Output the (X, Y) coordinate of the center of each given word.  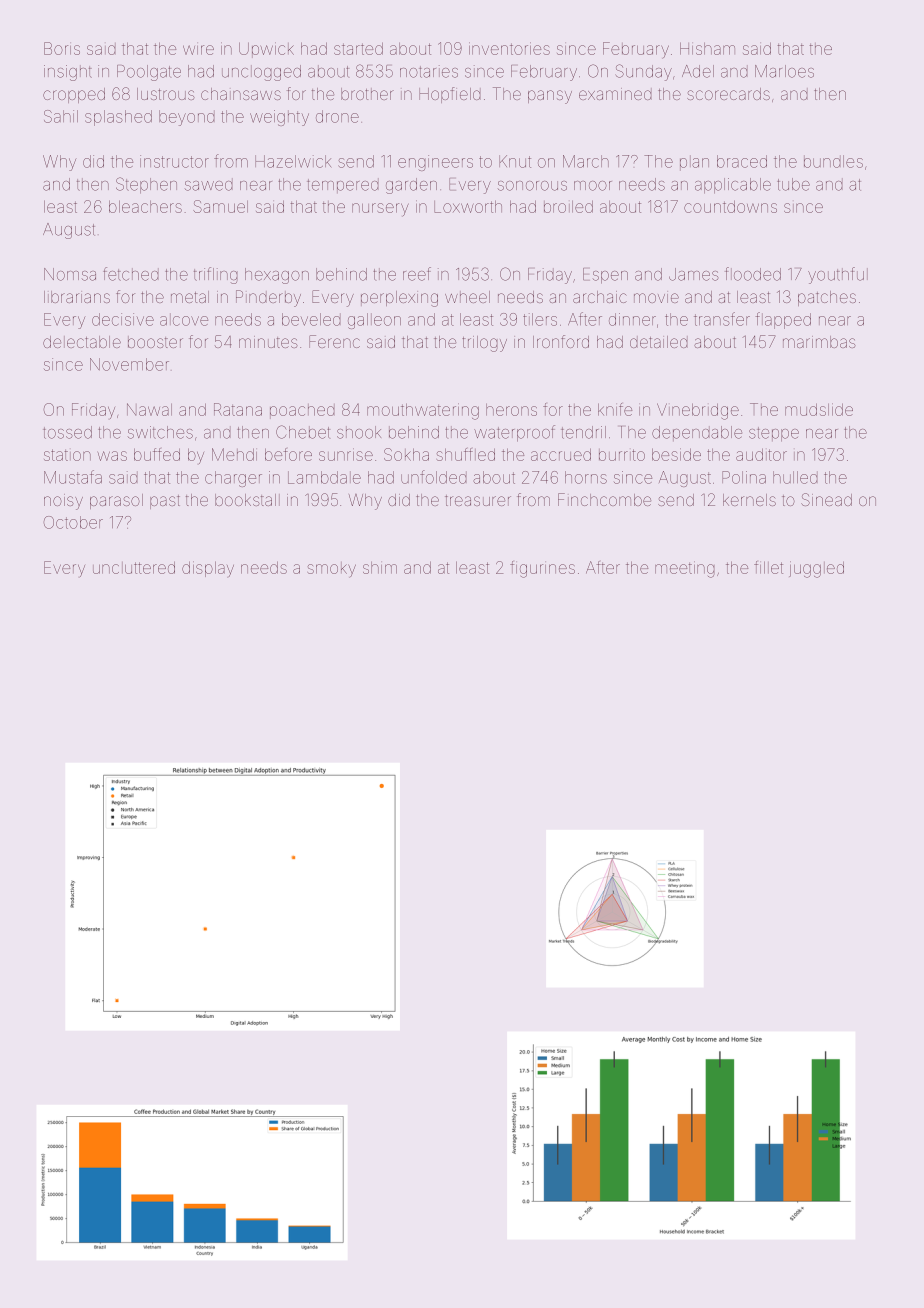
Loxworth (468, 206)
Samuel (220, 206)
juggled (816, 569)
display (208, 569)
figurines (542, 569)
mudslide (819, 409)
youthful (838, 275)
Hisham (707, 48)
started (358, 48)
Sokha (406, 454)
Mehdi (234, 454)
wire (198, 50)
